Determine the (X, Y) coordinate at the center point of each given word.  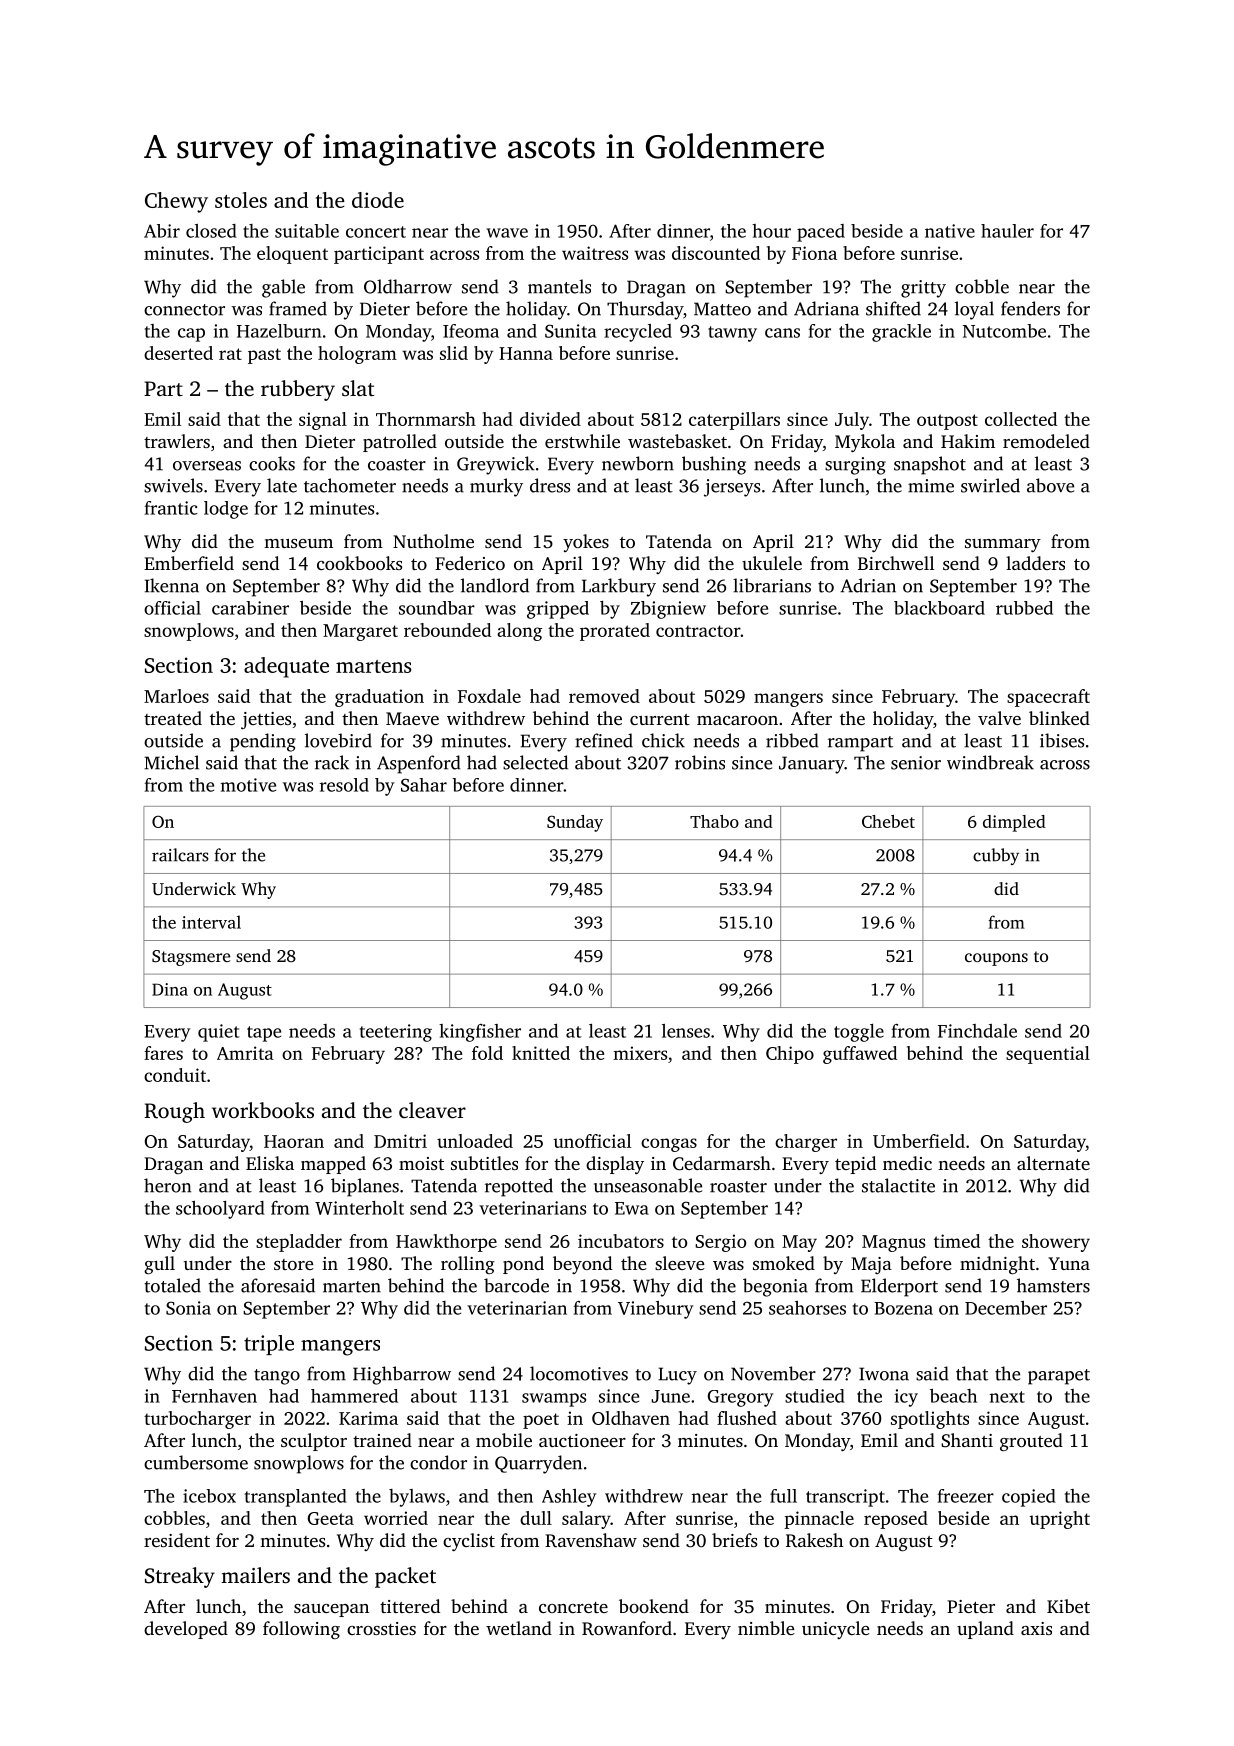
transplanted (296, 1498)
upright (1059, 1520)
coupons (996, 959)
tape (264, 1034)
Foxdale (489, 696)
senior (916, 763)
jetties (266, 720)
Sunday (575, 823)
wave (507, 233)
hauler (1007, 231)
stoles (241, 200)
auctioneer (582, 1440)
